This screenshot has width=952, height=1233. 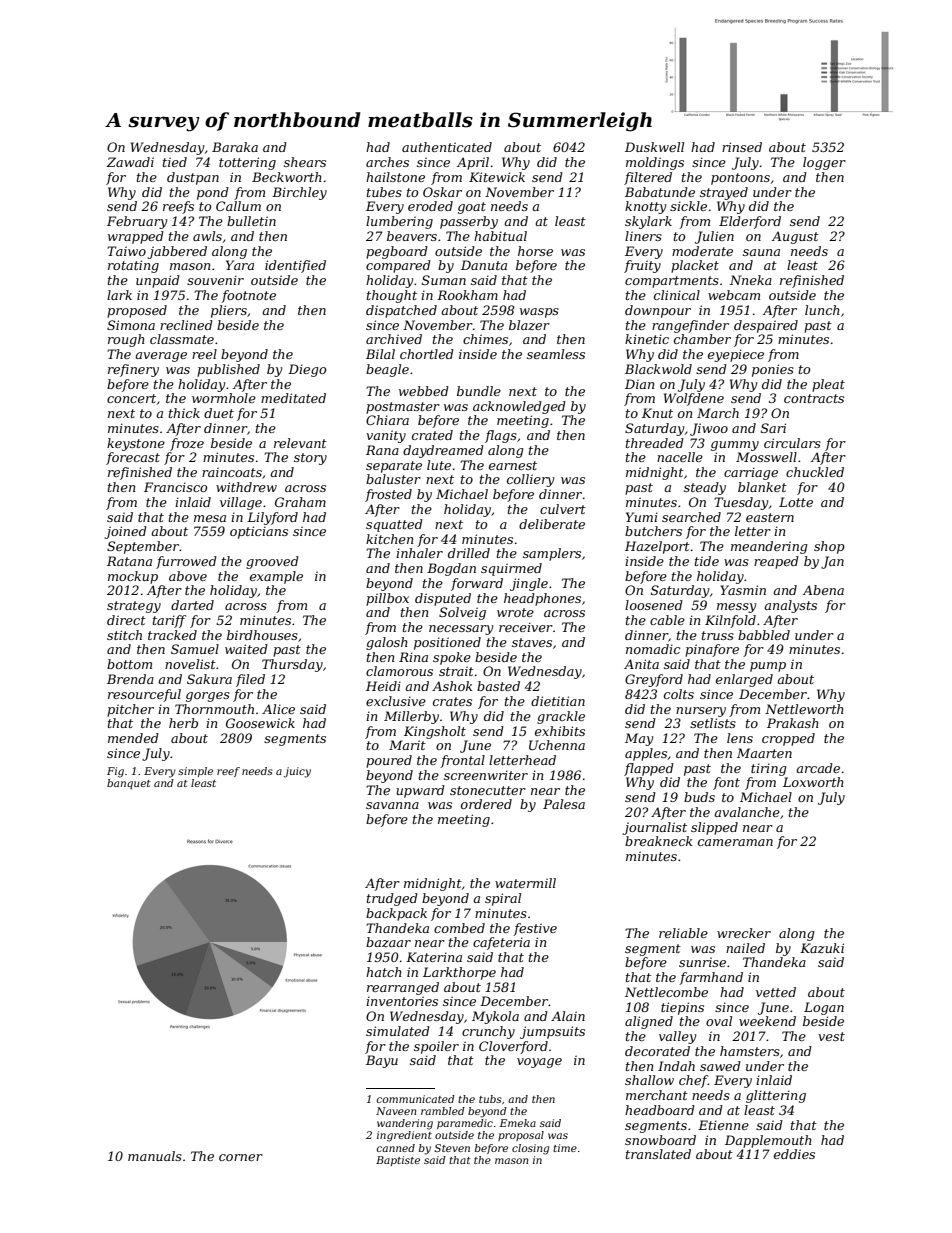 What do you see at coordinates (416, 1099) in the screenshot?
I see `communicated` at bounding box center [416, 1099].
